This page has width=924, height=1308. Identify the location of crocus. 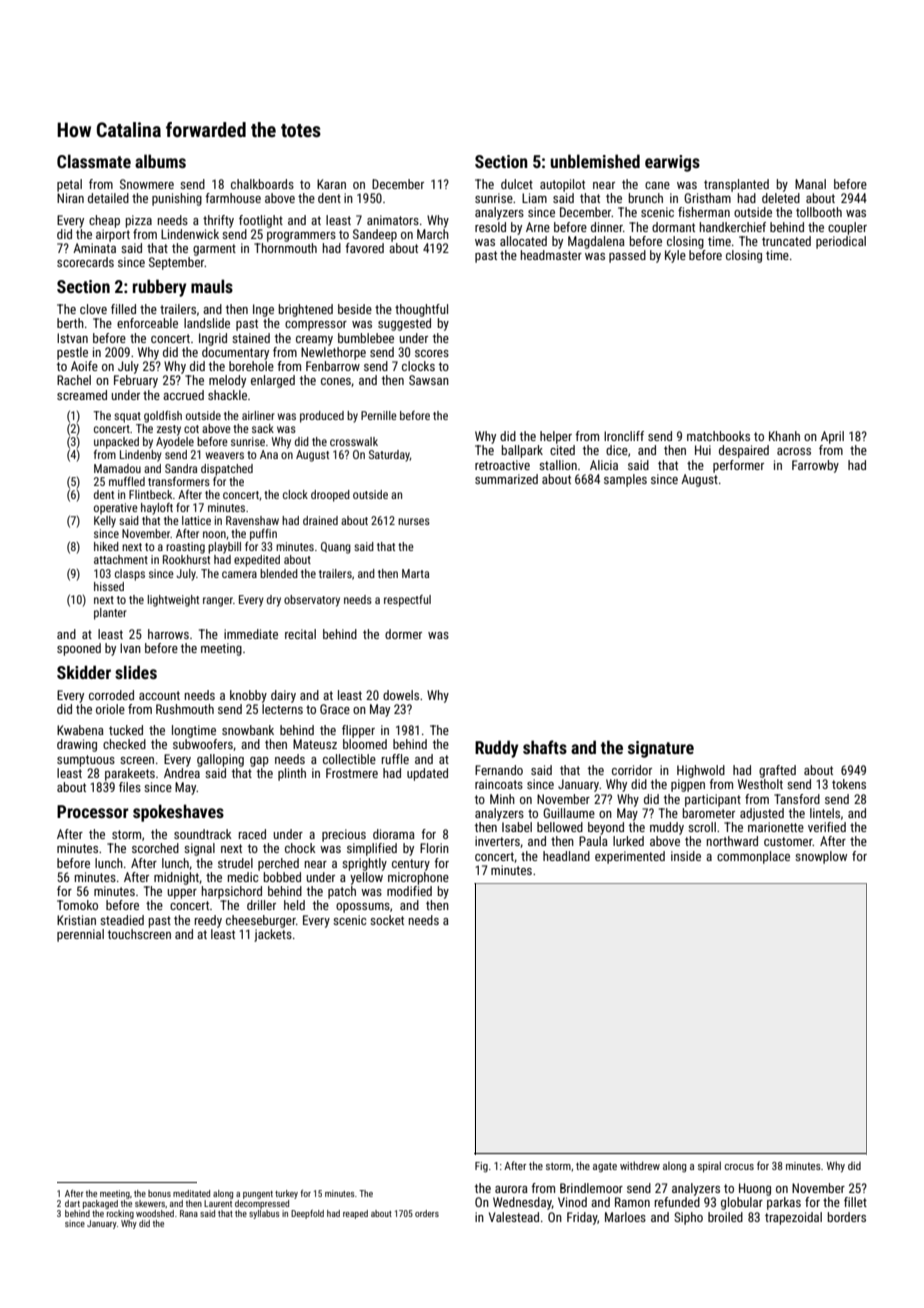
(739, 1167).
